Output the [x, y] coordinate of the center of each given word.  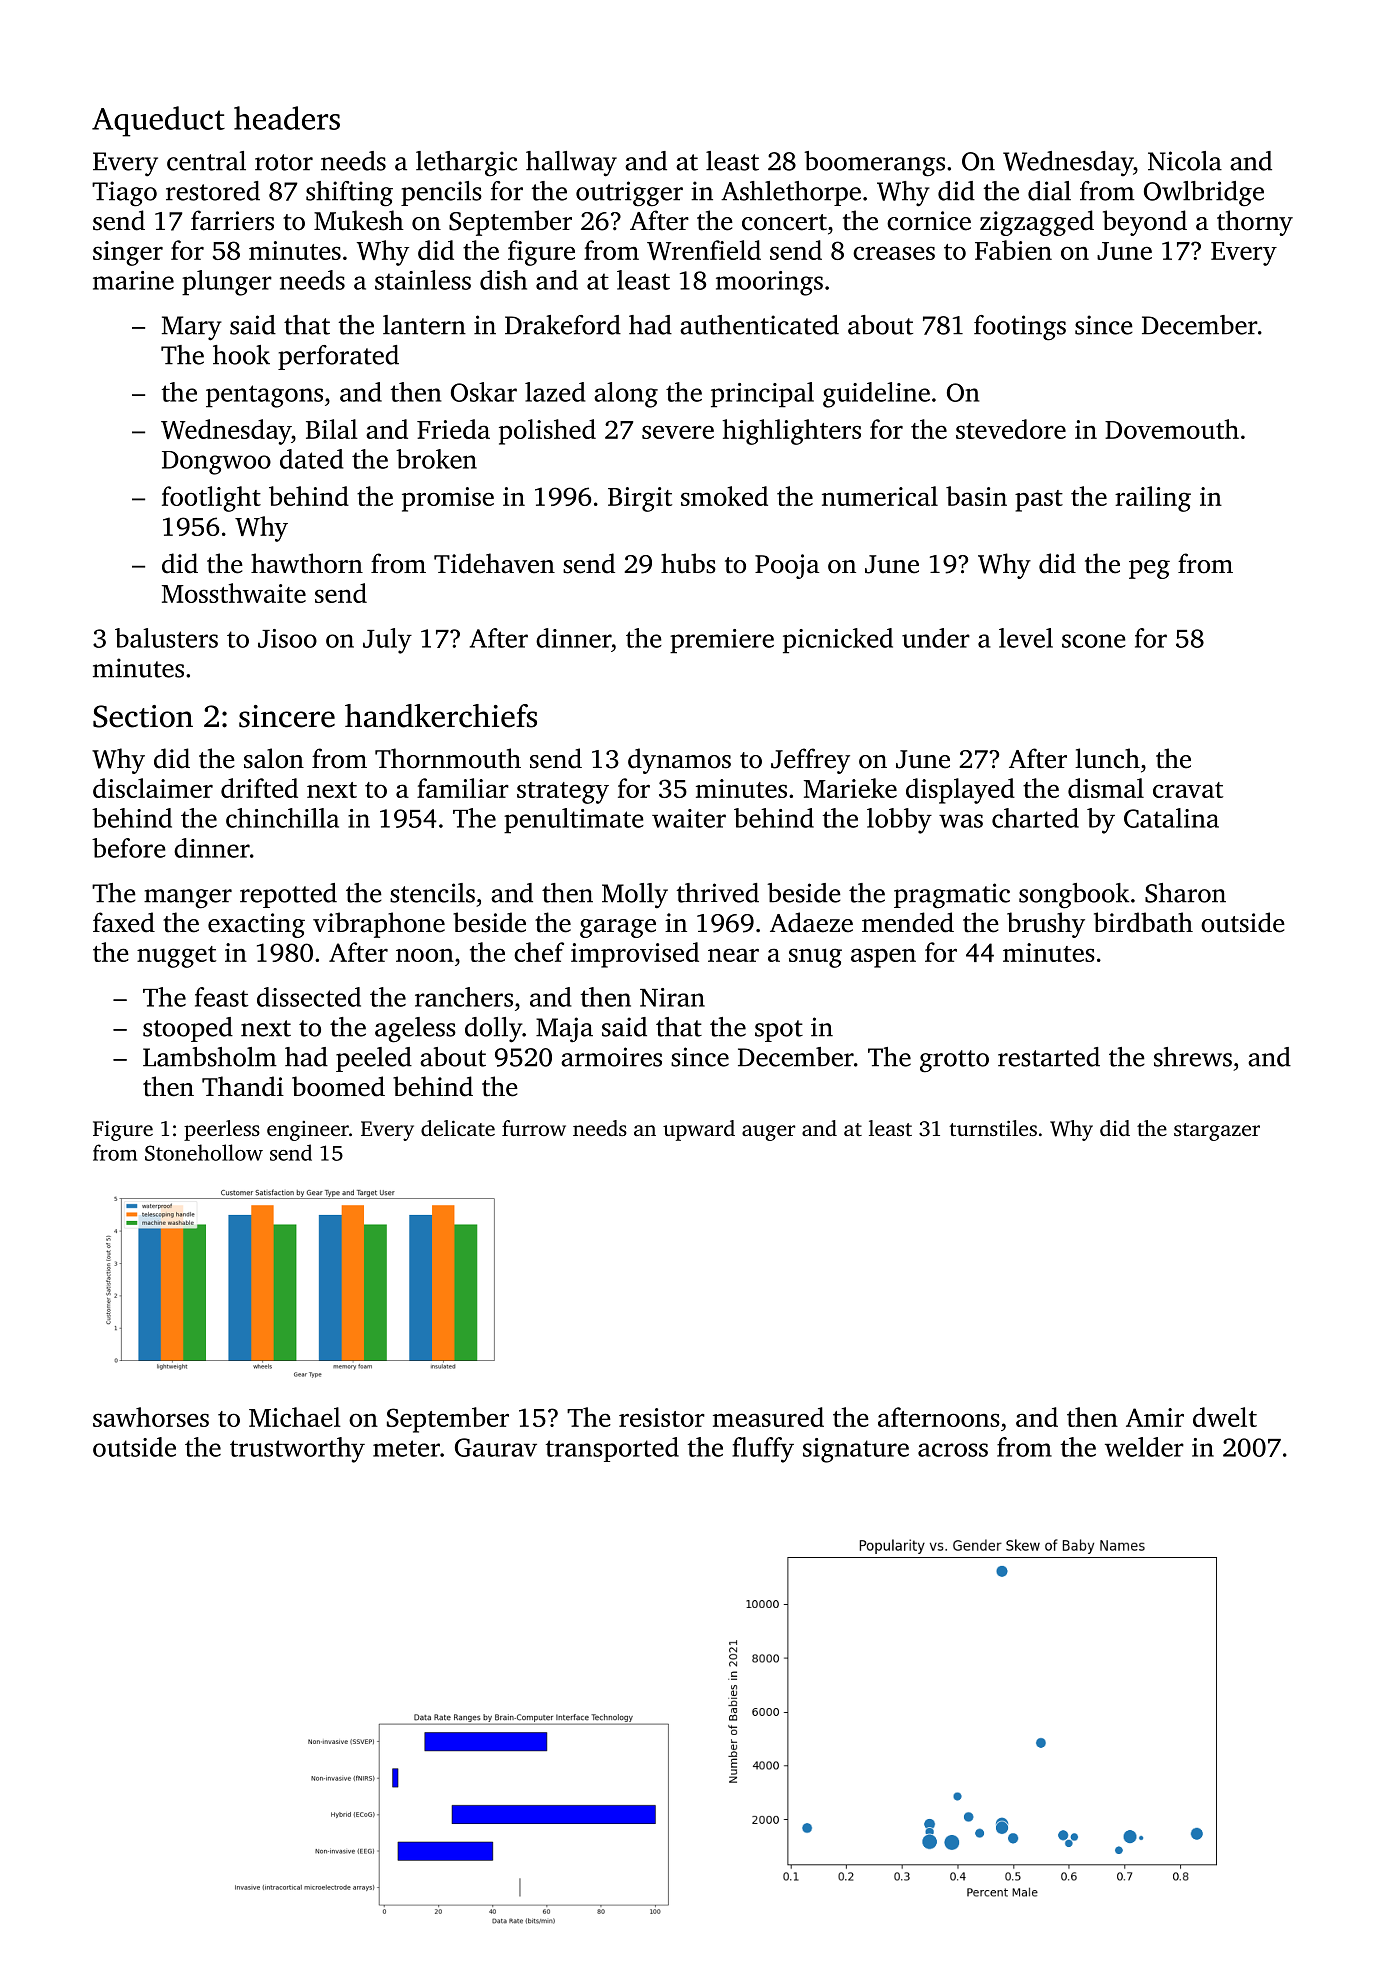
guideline [876, 395]
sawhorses [151, 1417]
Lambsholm [210, 1057]
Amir [1155, 1417]
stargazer [1217, 1132]
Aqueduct [158, 121]
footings [1020, 328]
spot [779, 1031]
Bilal [332, 429]
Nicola [1185, 161]
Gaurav [496, 1447]
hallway [571, 164]
